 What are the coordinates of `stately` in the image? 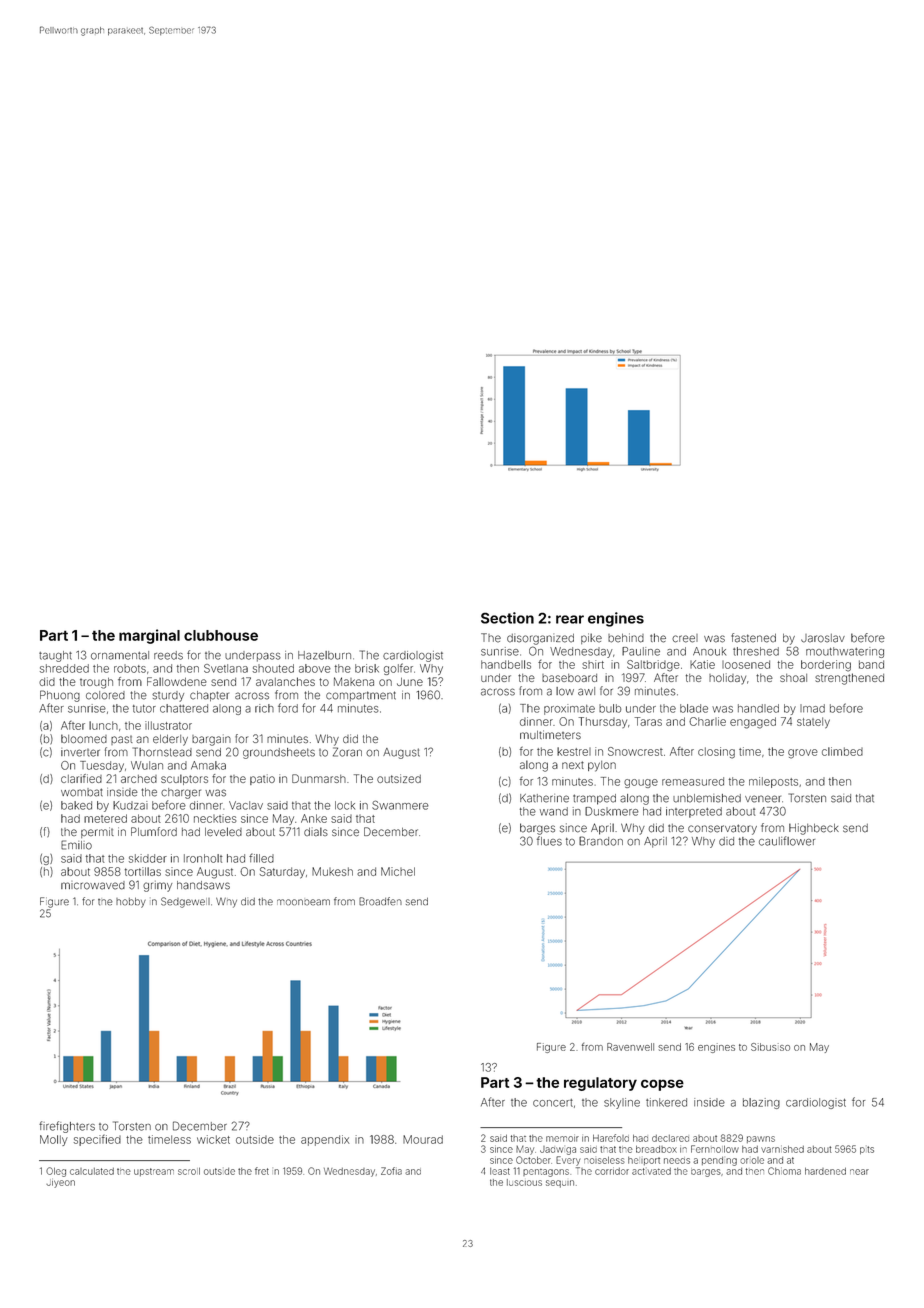 It's located at (813, 723).
